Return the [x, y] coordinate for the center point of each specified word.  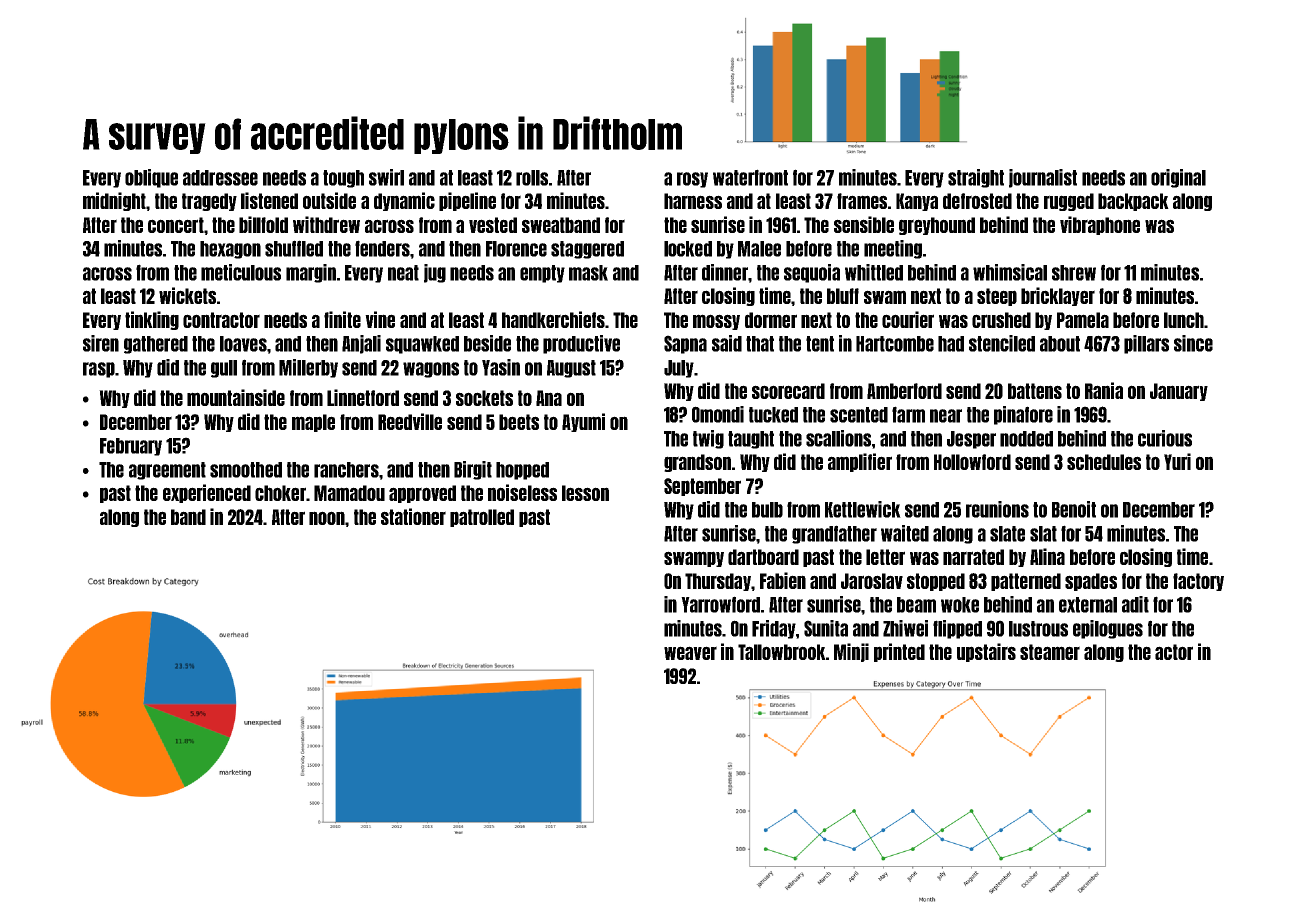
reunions [997, 509]
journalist [1043, 178]
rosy [692, 180]
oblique [151, 178]
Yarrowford [720, 604]
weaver [690, 653]
